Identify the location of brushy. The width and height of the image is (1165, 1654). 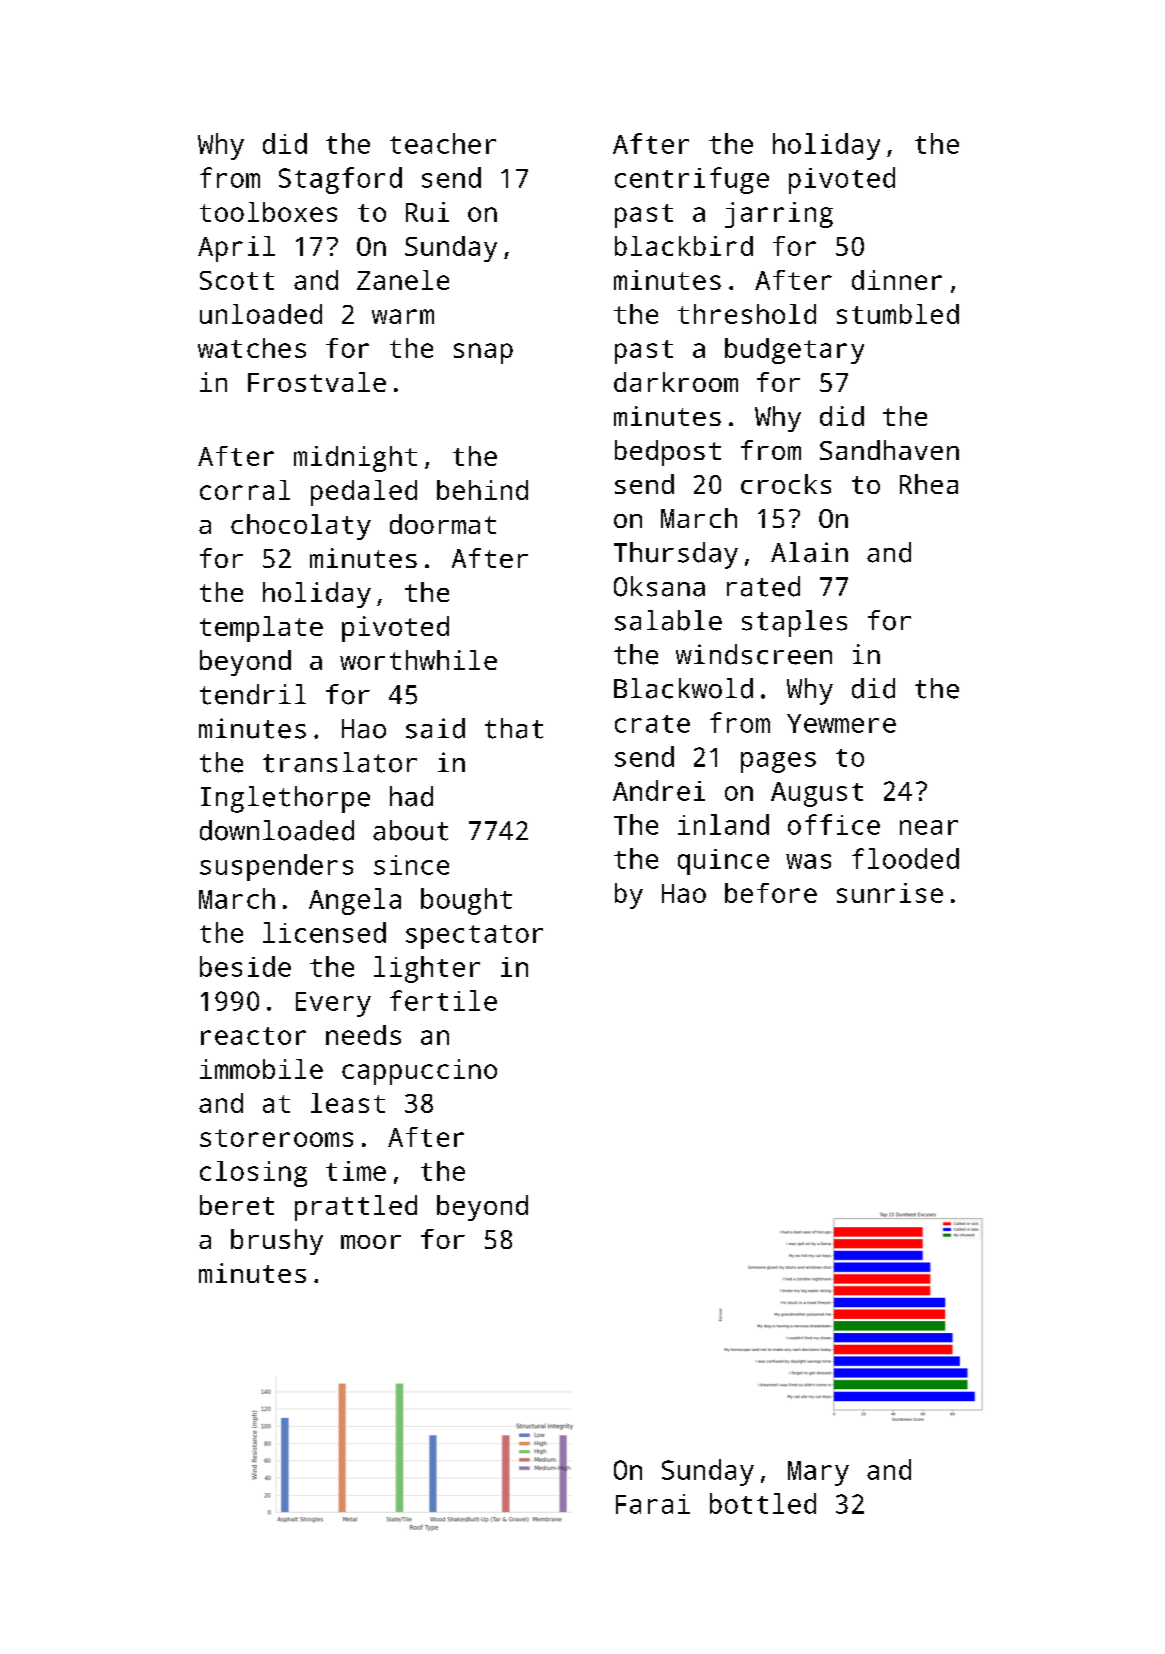
(277, 1242).
